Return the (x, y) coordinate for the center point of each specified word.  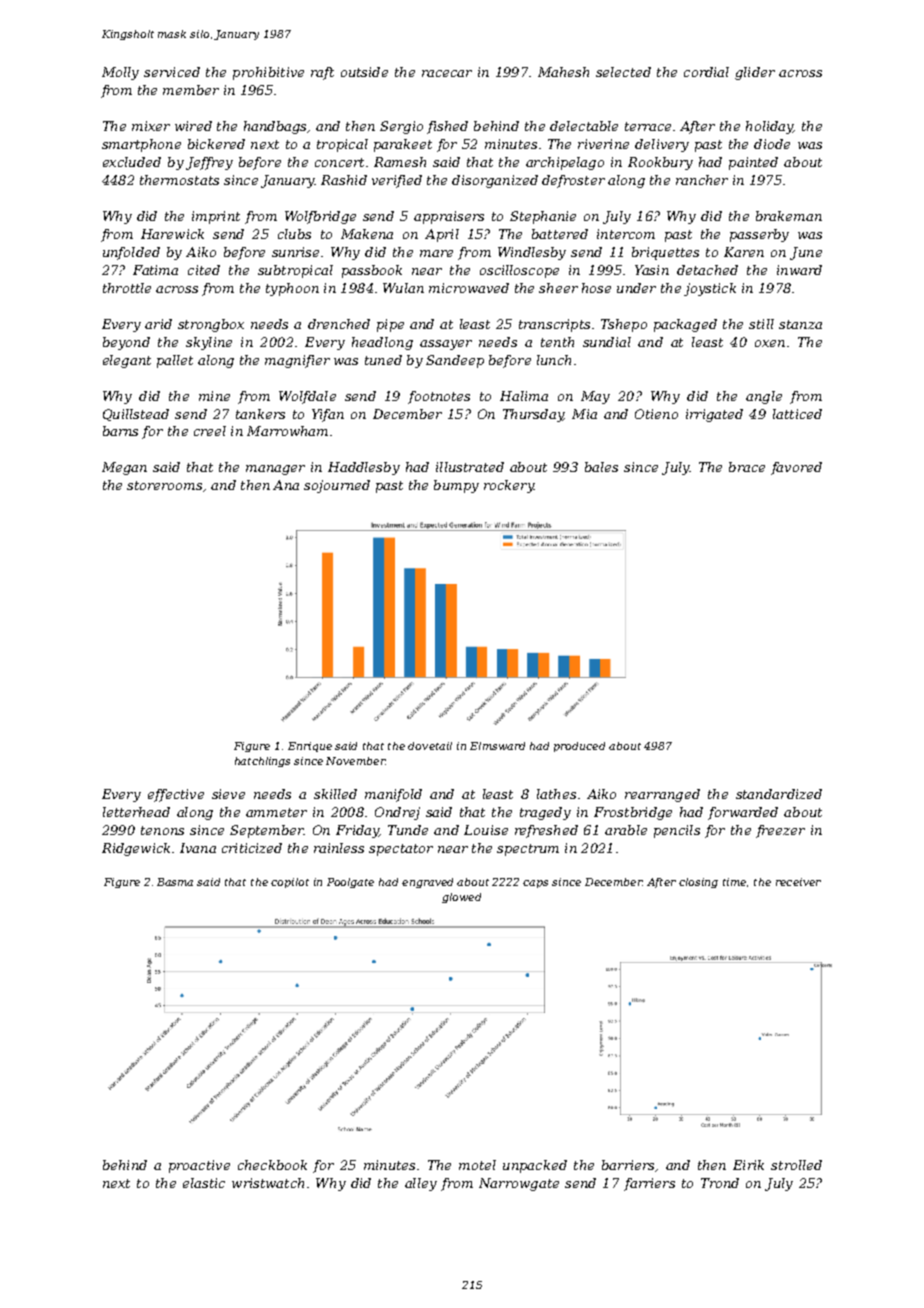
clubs (294, 234)
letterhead (136, 812)
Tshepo (624, 325)
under (636, 288)
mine (214, 396)
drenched (339, 324)
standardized (779, 794)
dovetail (430, 746)
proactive (199, 1166)
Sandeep (455, 361)
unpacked (535, 1166)
